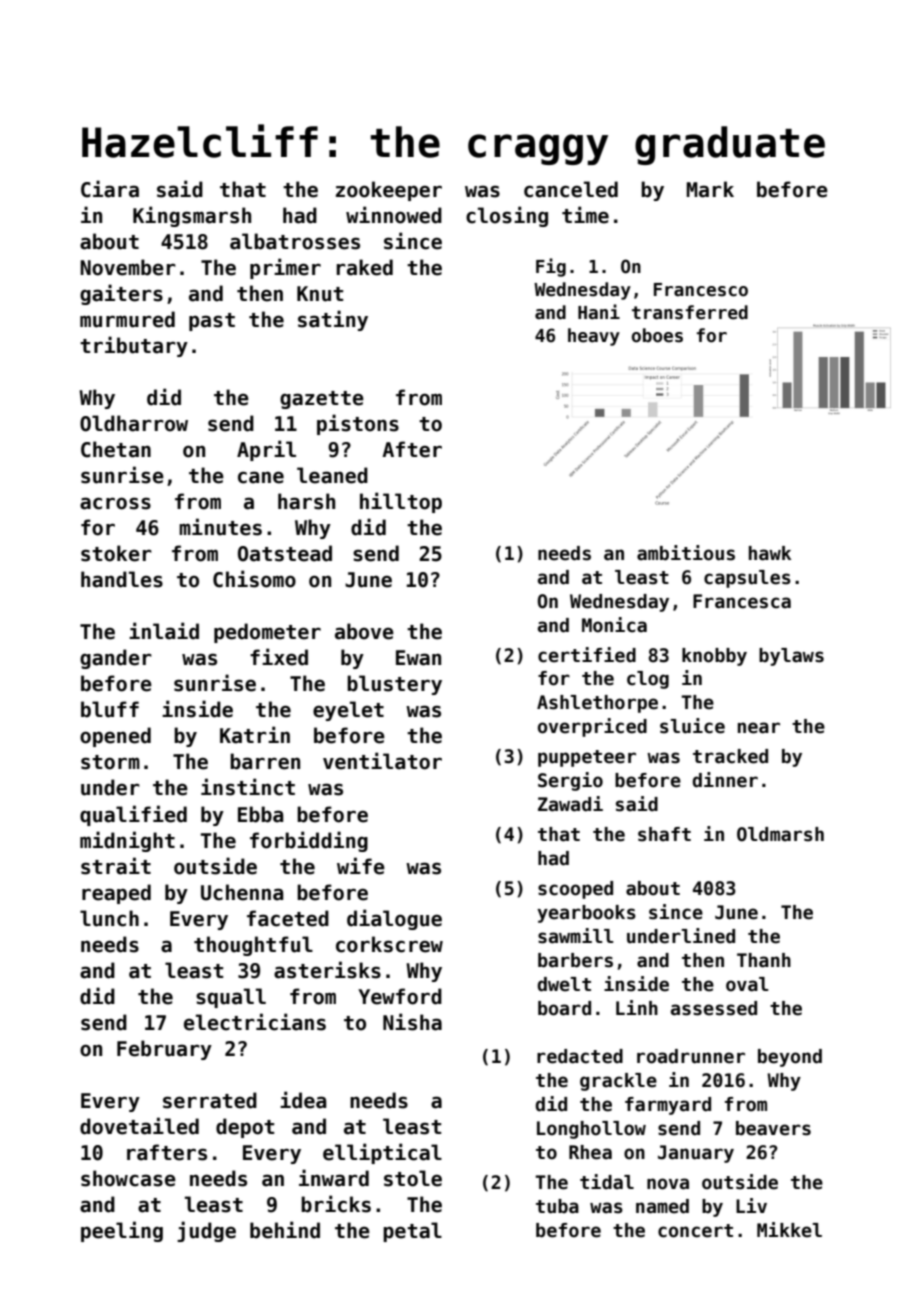 This image has width=908, height=1316. Describe the element at coordinates (389, 191) in the image. I see `zookeeper` at that location.
